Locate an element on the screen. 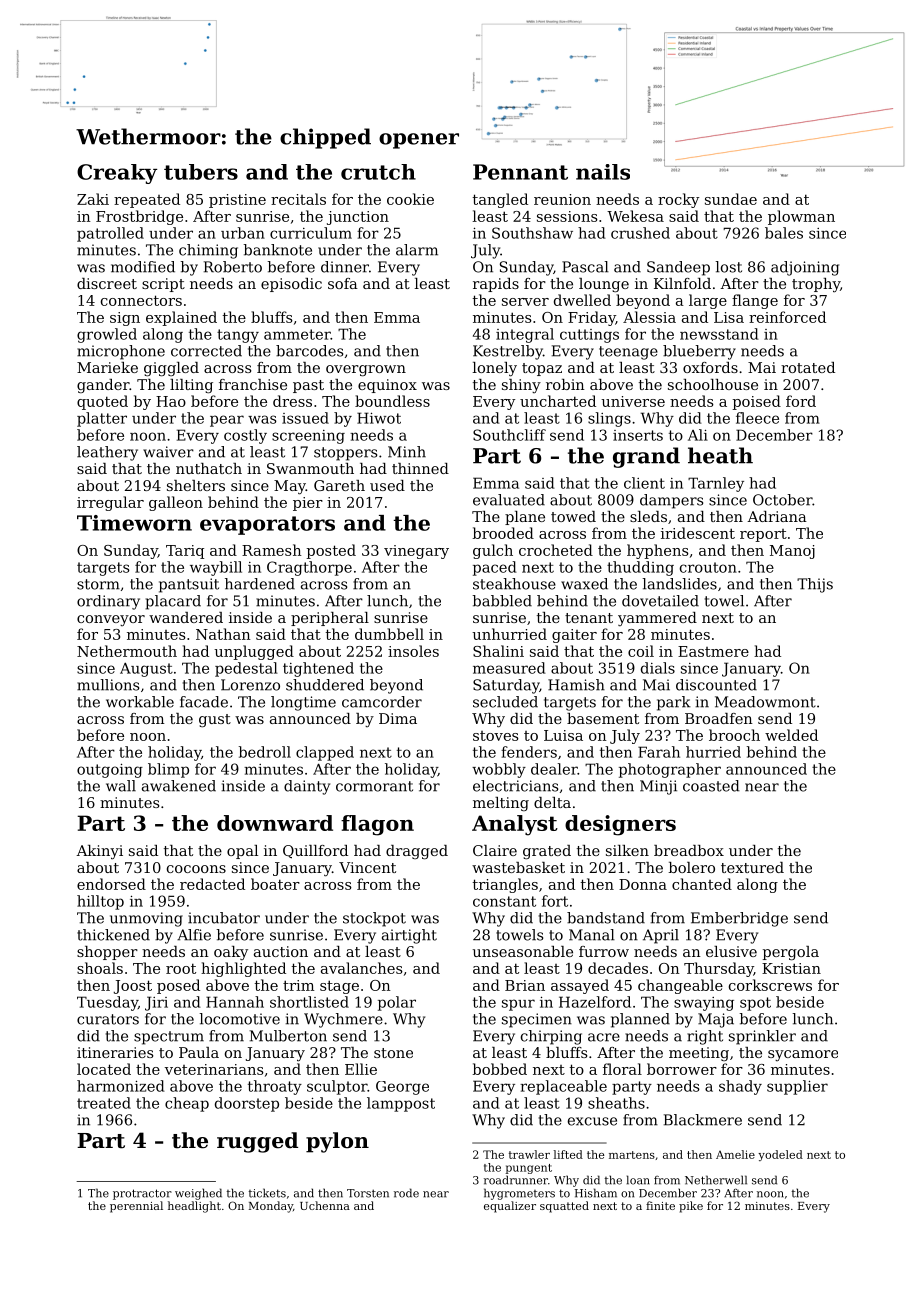 This screenshot has width=924, height=1308. bedroll is located at coordinates (265, 752).
